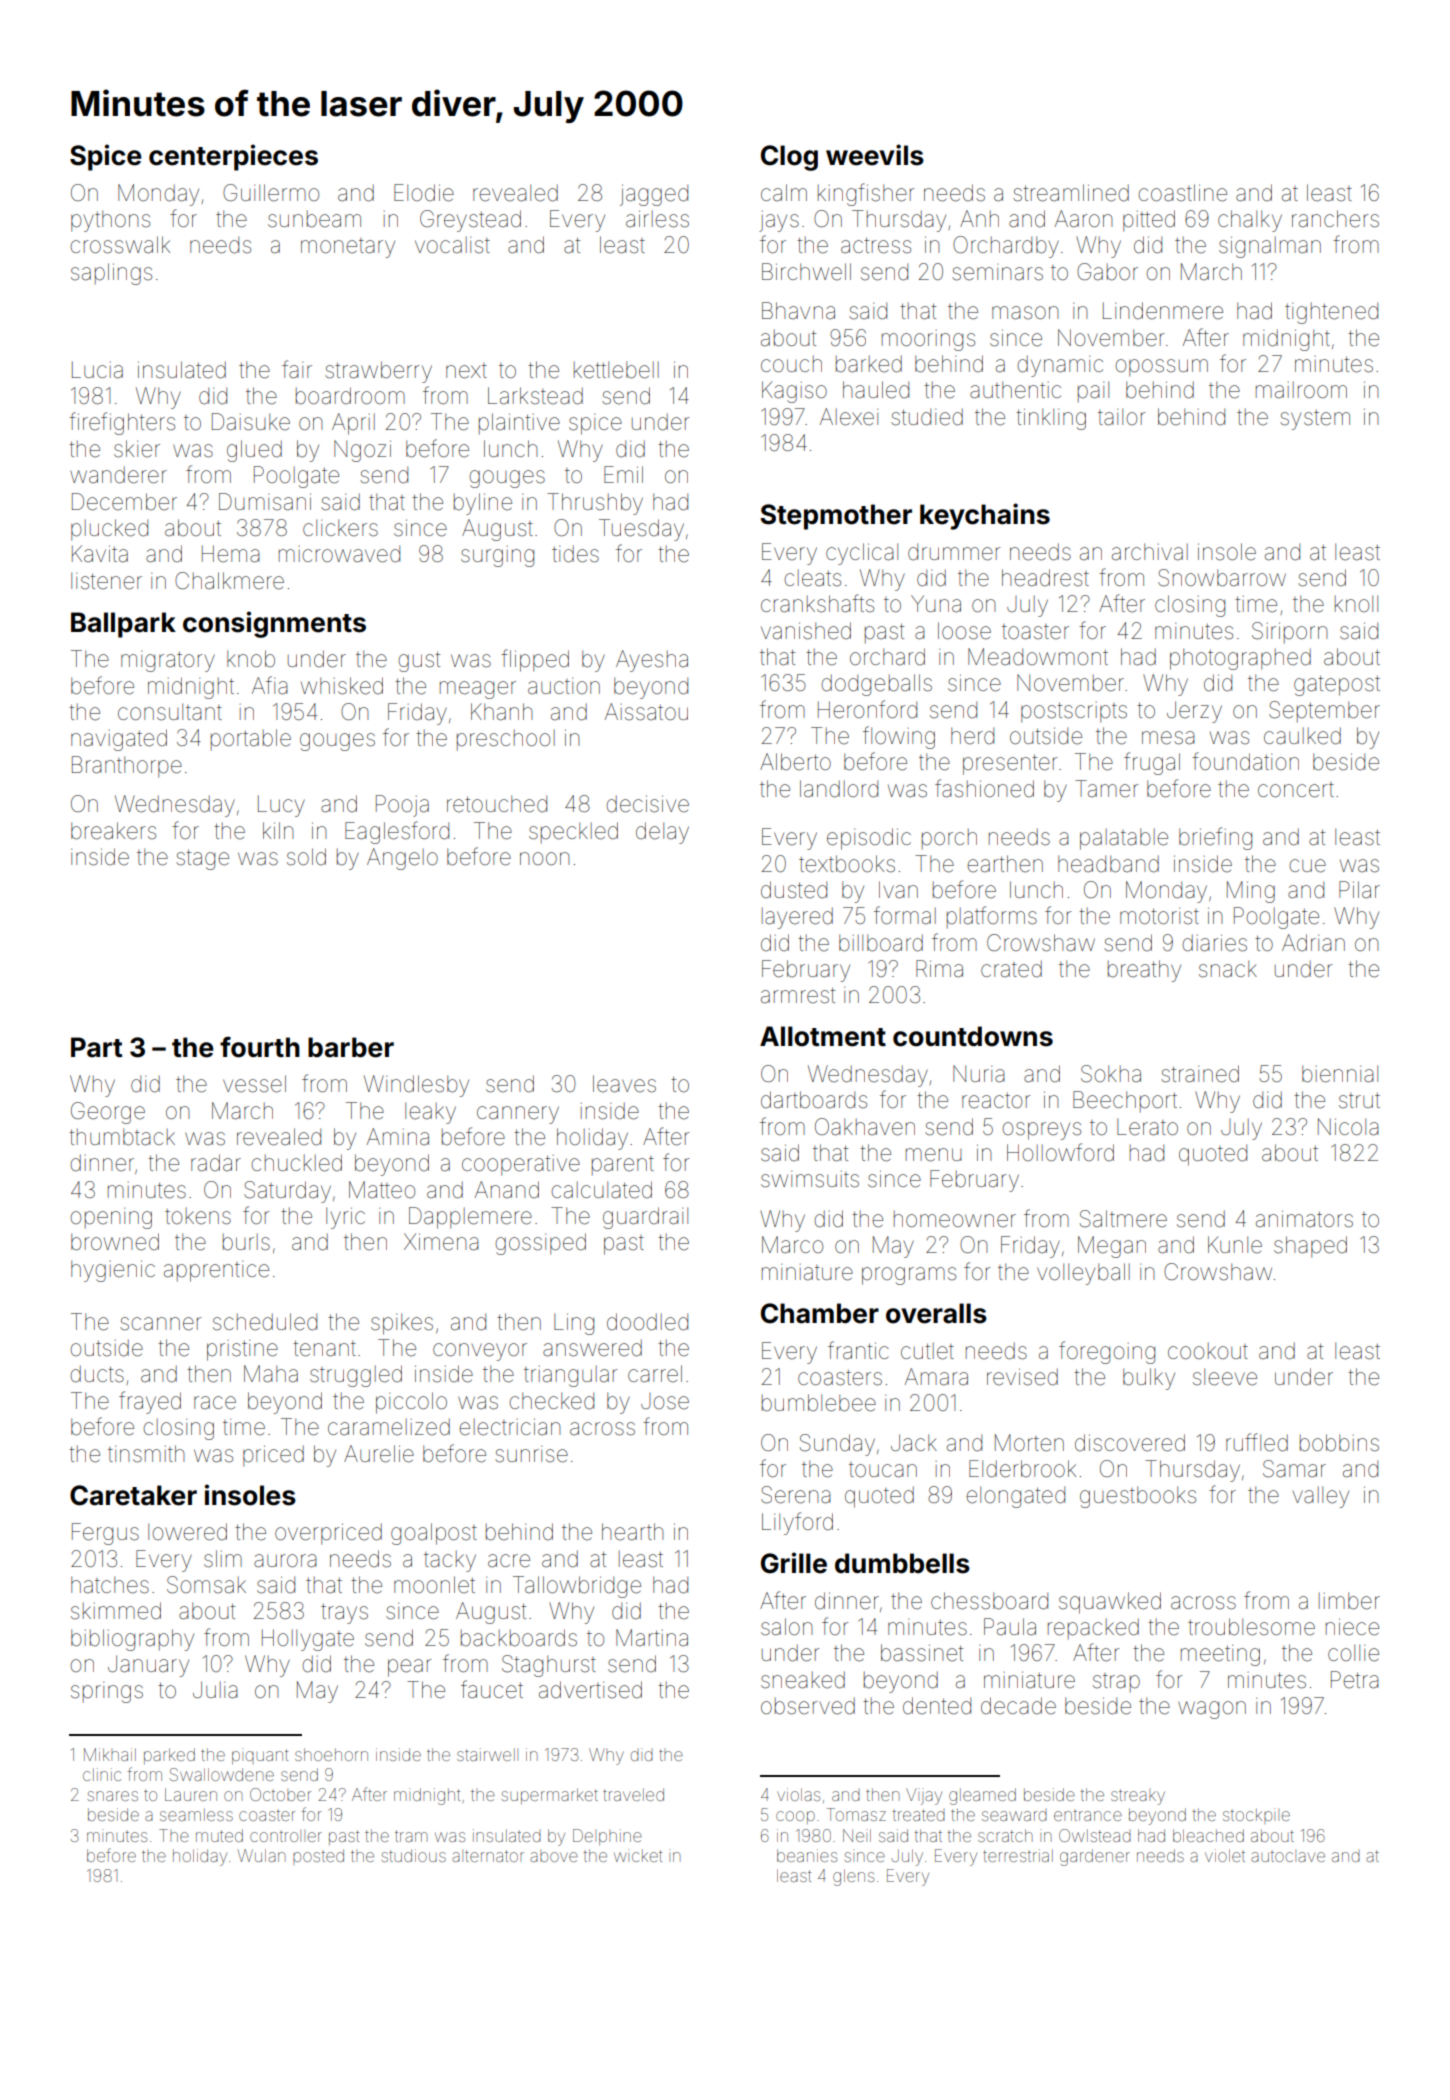  What do you see at coordinates (792, 1244) in the image?
I see `Marco` at bounding box center [792, 1244].
